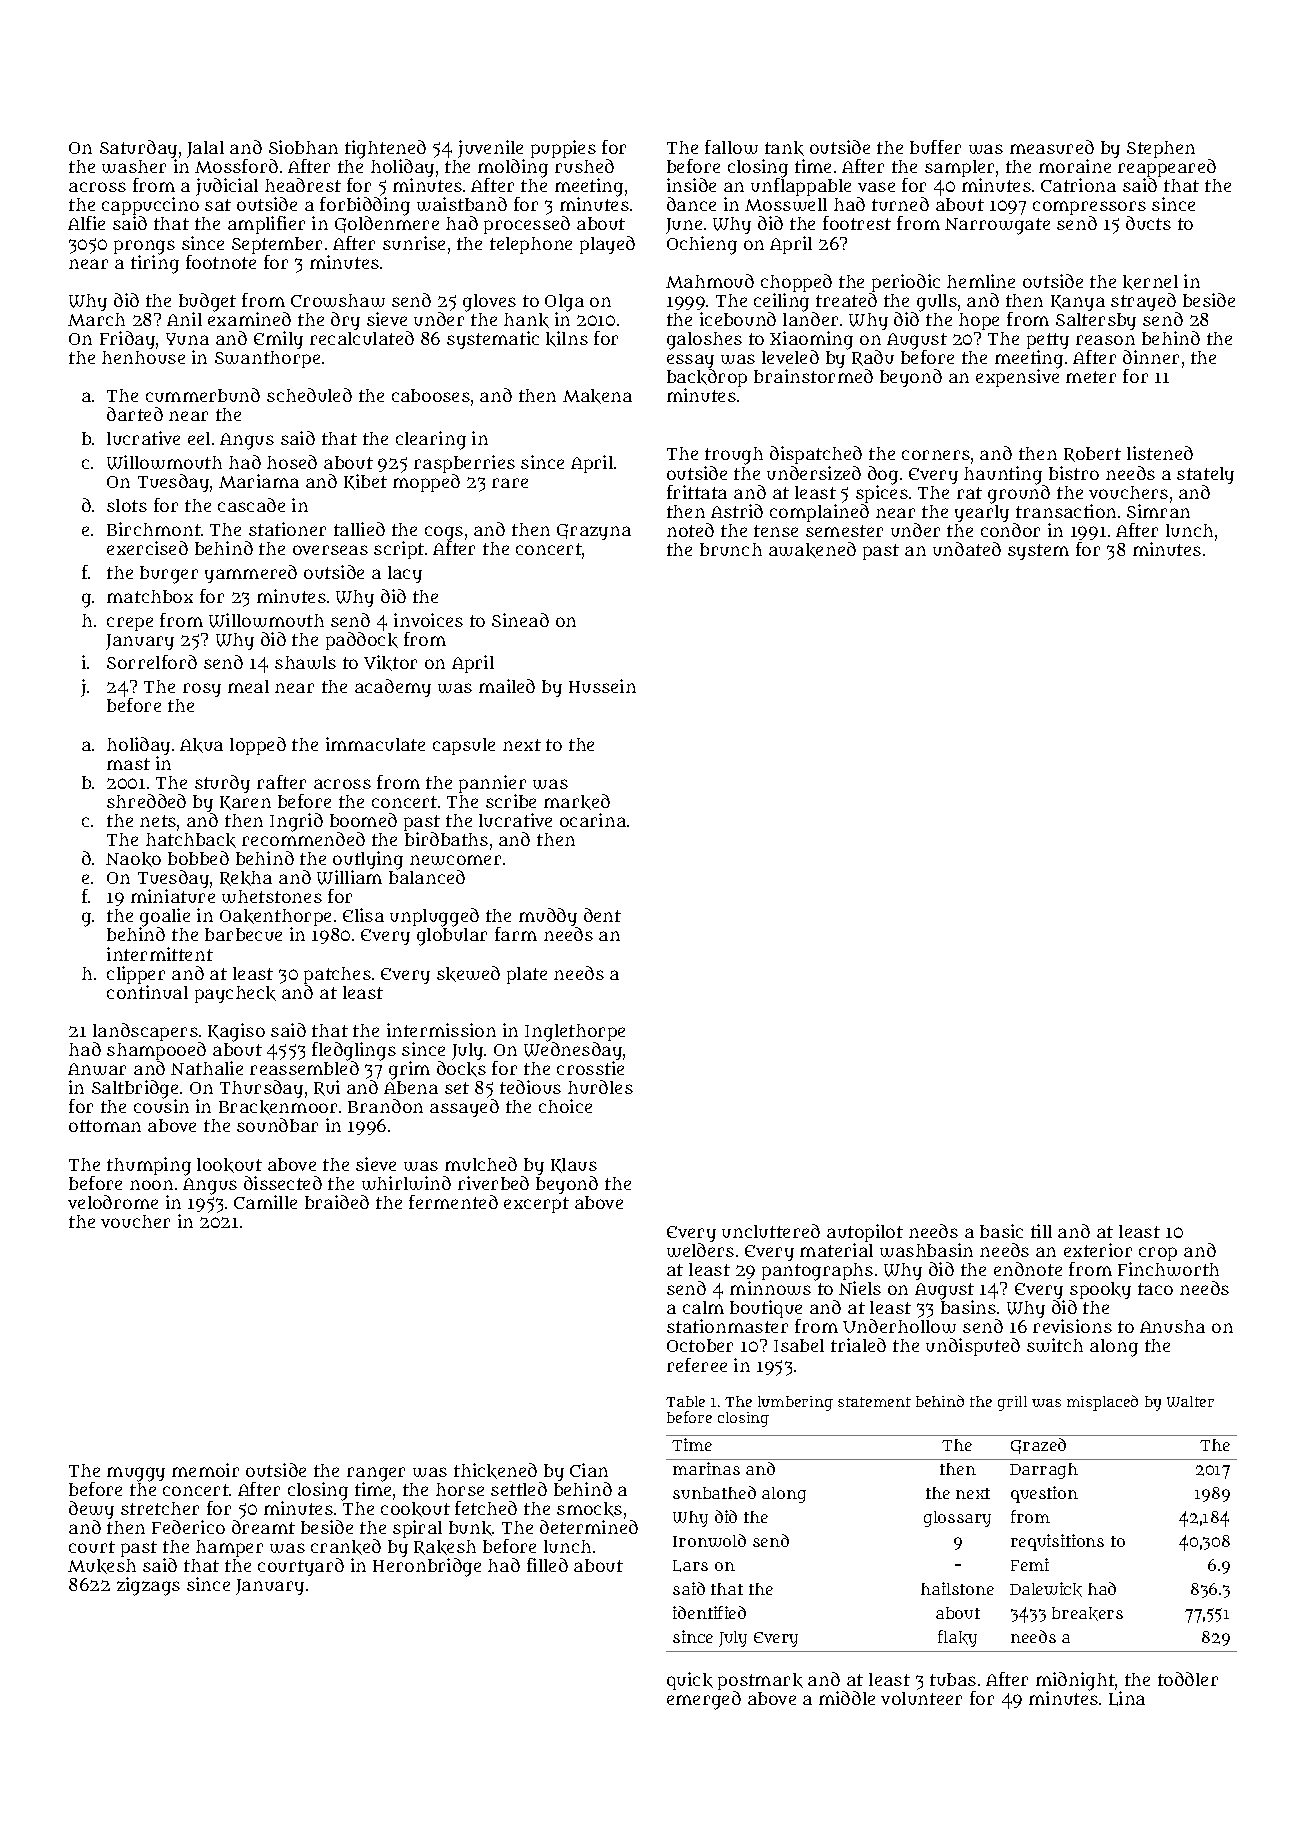 This screenshot has width=1306, height=1847. I want to click on Alfie, so click(86, 223).
